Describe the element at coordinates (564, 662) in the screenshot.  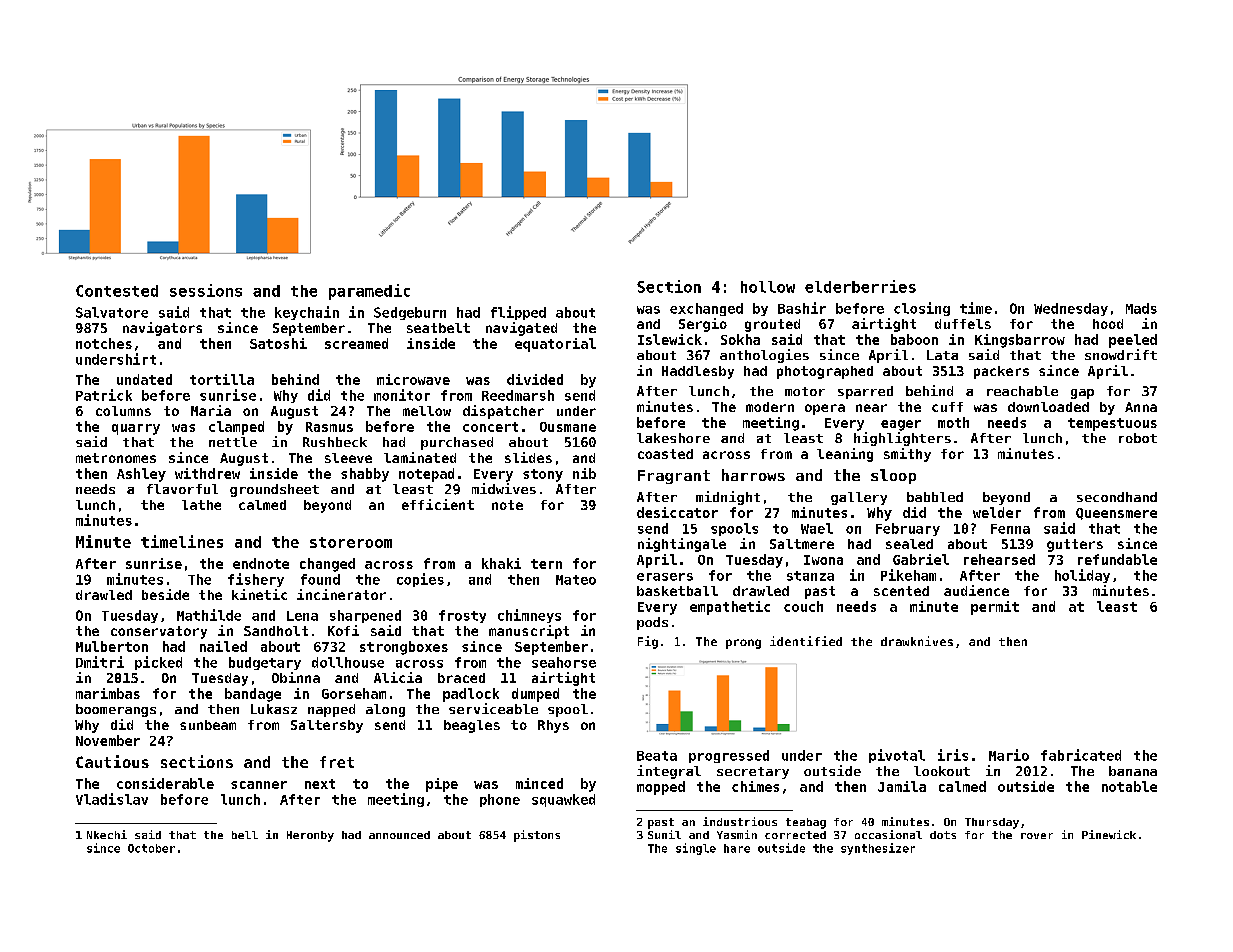
I see `seahorse` at that location.
